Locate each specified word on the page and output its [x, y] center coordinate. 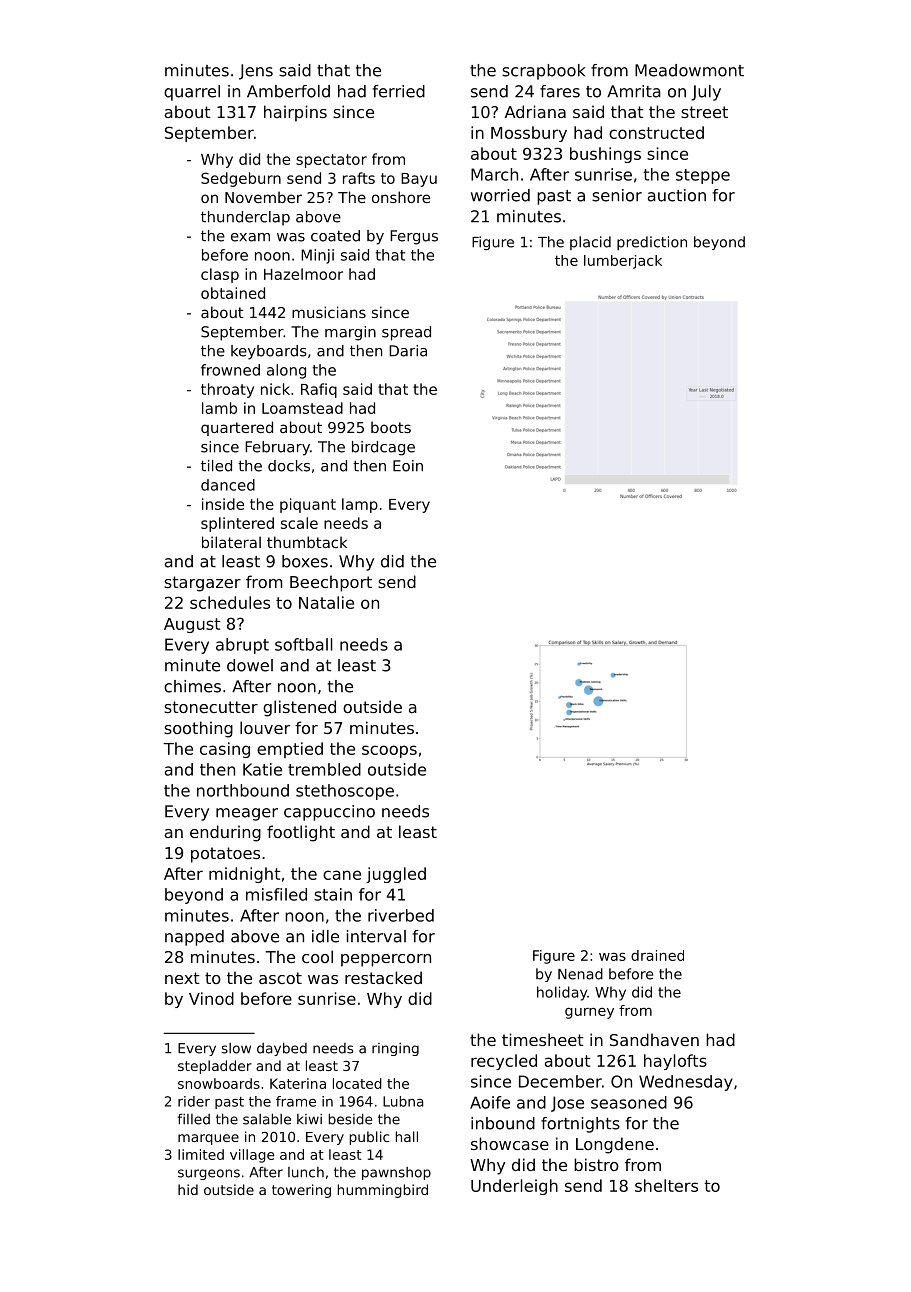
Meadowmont [689, 70]
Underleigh [514, 1187]
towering [301, 1191]
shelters [666, 1185]
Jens [256, 72]
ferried [399, 91]
